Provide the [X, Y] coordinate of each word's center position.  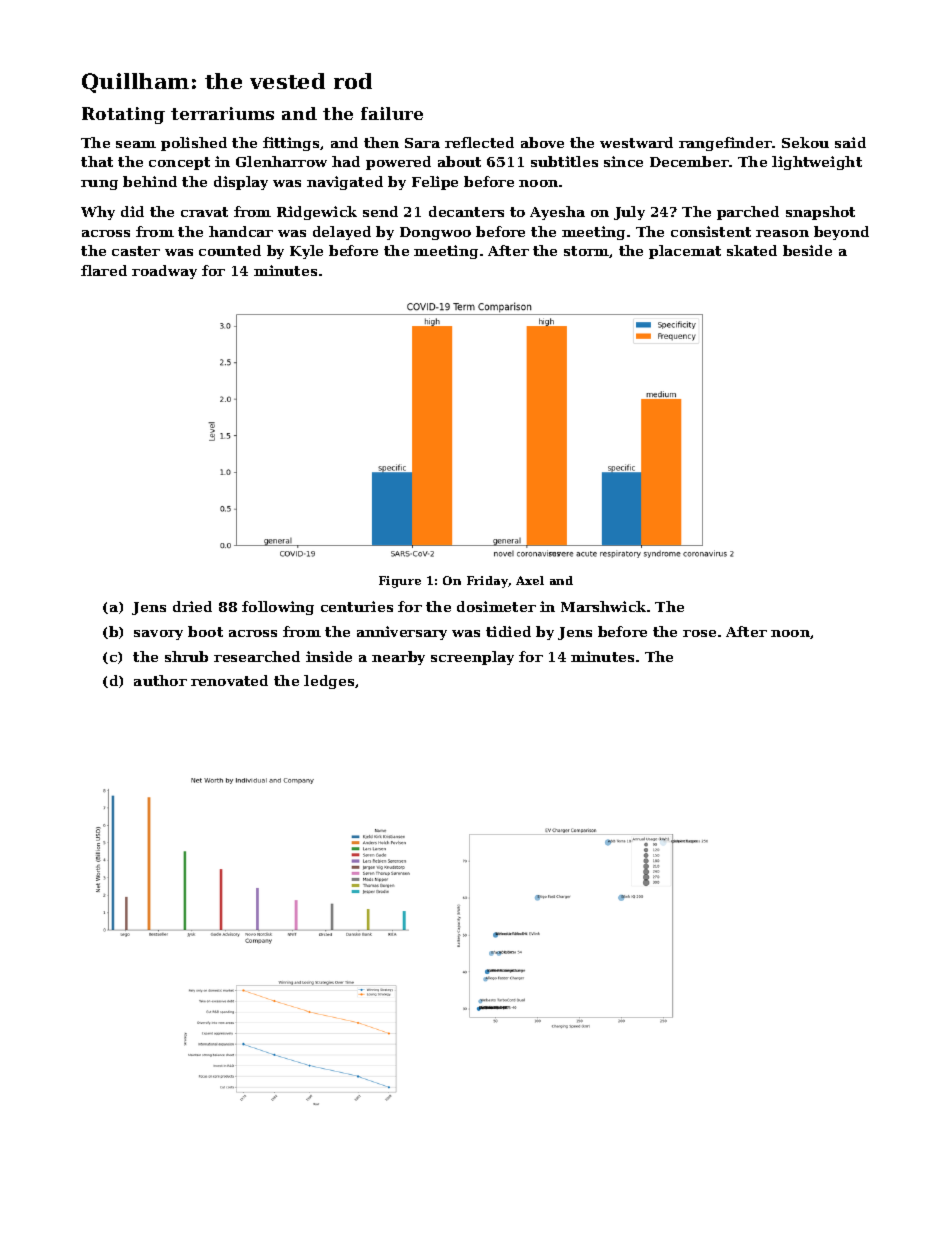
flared [104, 270]
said [850, 142]
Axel [530, 580]
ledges [329, 682]
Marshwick [603, 606]
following [278, 608]
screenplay [472, 658]
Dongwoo [435, 233]
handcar [241, 231]
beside [807, 250]
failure [392, 113]
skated [752, 250]
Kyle [306, 252]
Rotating [123, 115]
